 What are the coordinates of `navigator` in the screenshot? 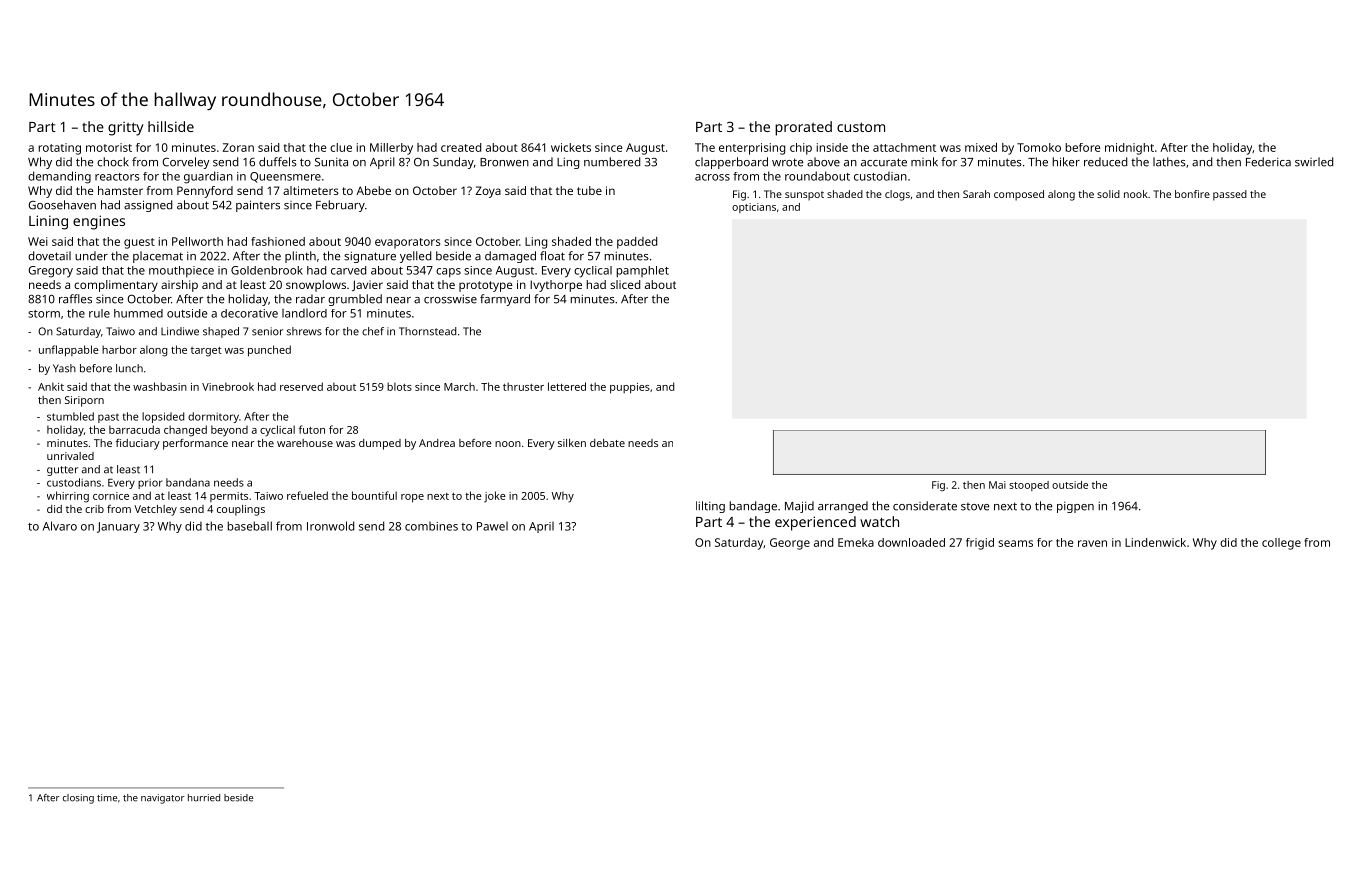 It's located at (163, 799).
